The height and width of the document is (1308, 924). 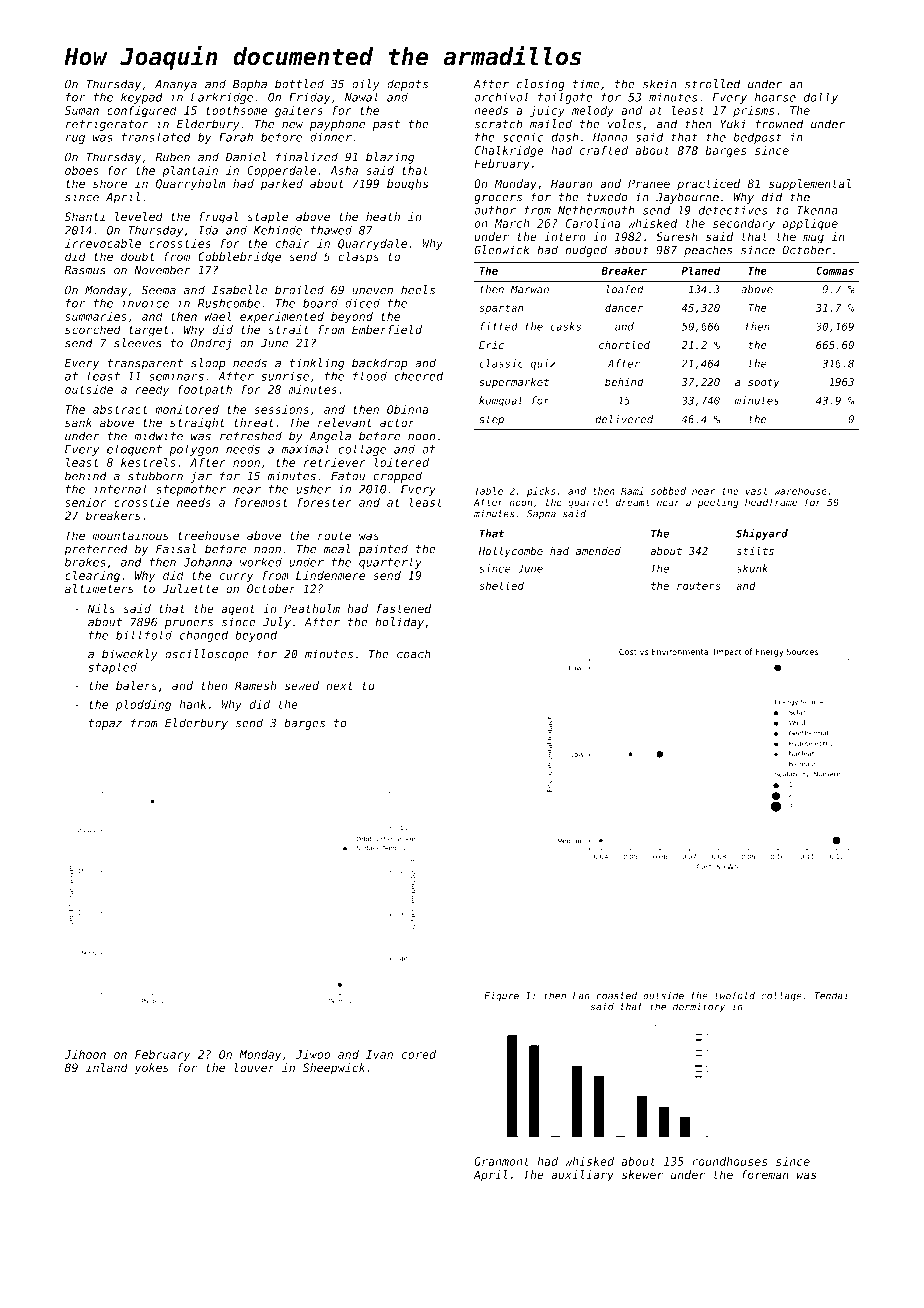 What do you see at coordinates (831, 996) in the document?
I see `Tendai` at bounding box center [831, 996].
